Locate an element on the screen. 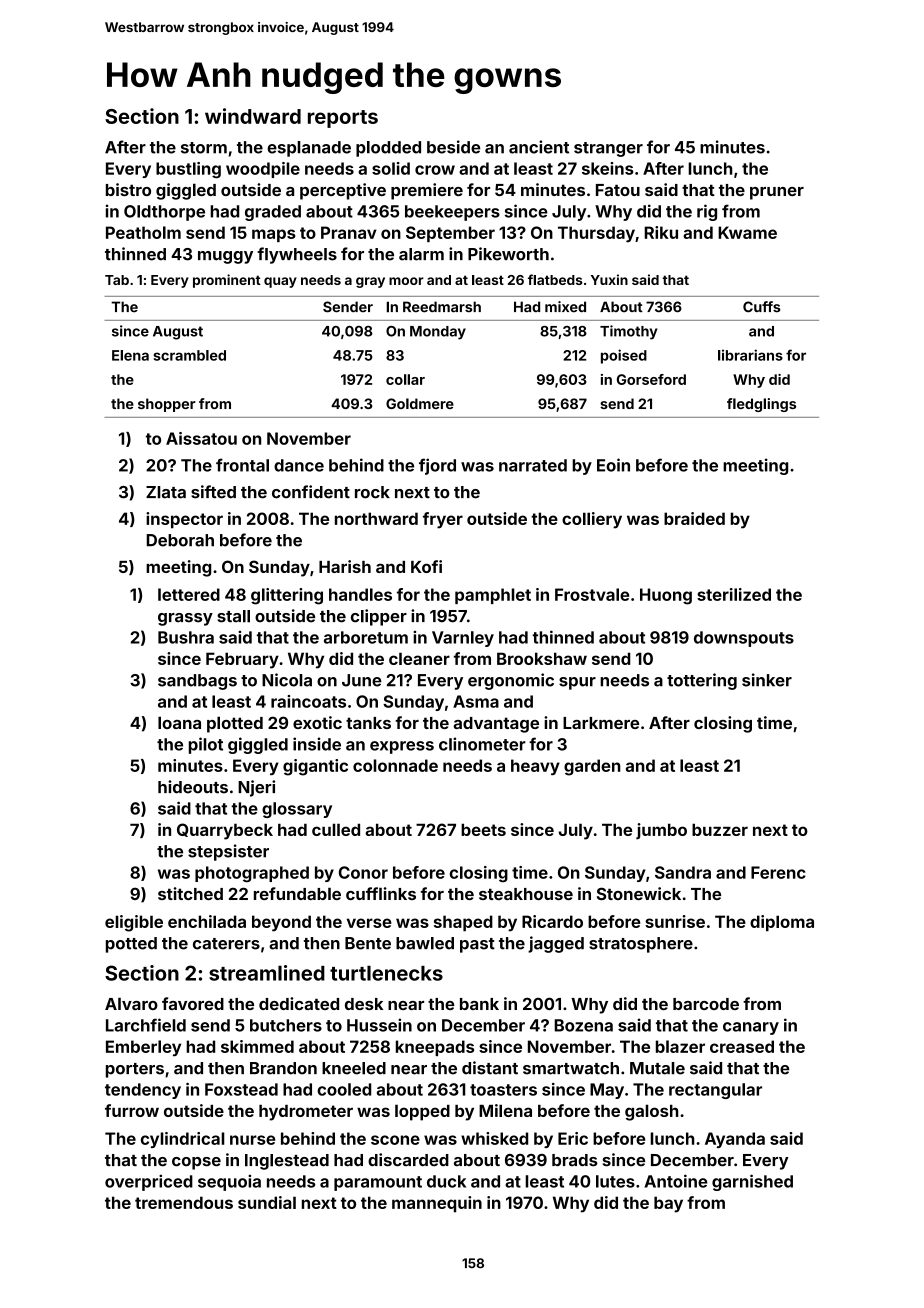 The image size is (924, 1308). buzzer is located at coordinates (720, 829).
